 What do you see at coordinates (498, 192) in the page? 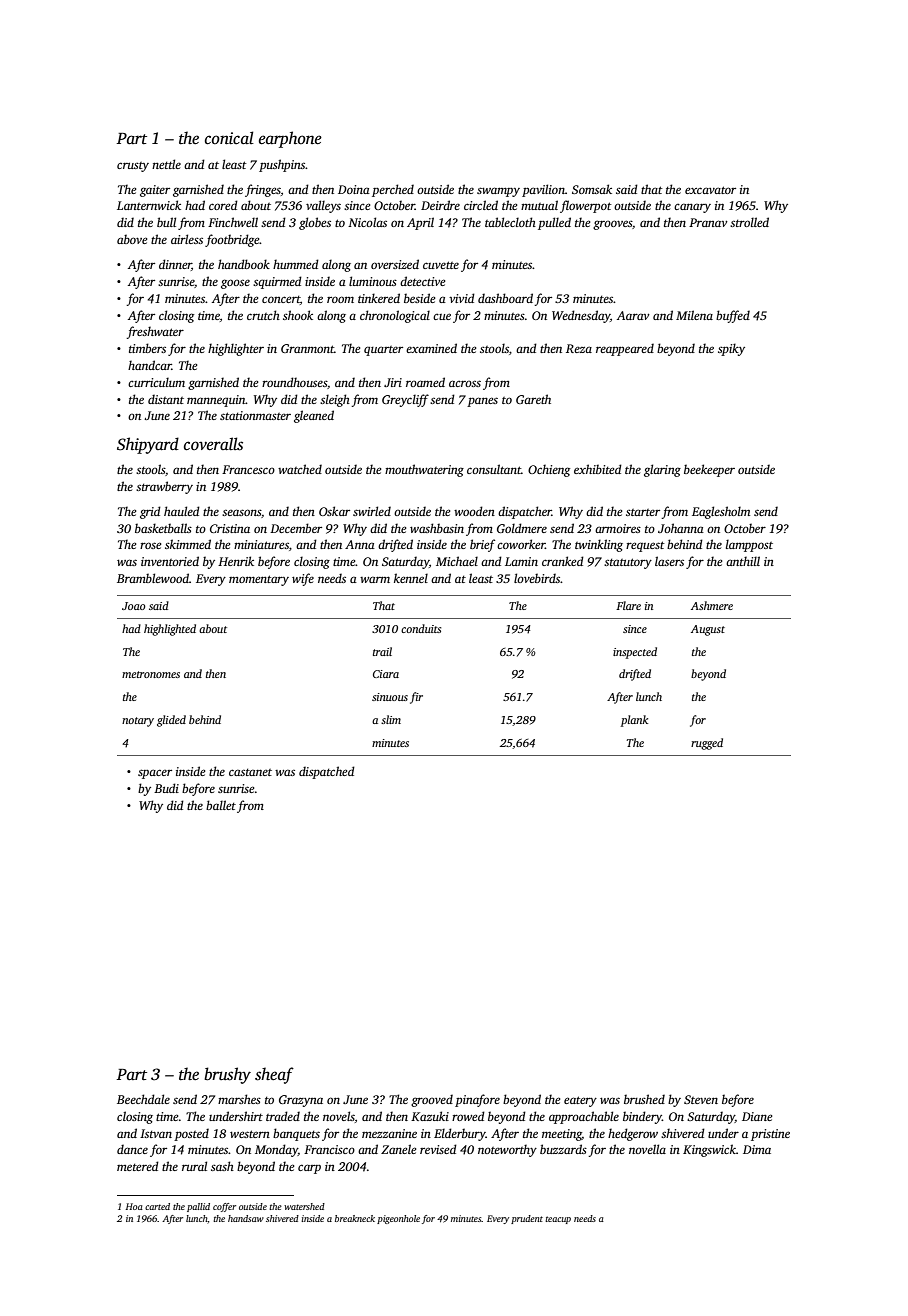
I see `swampy` at bounding box center [498, 192].
